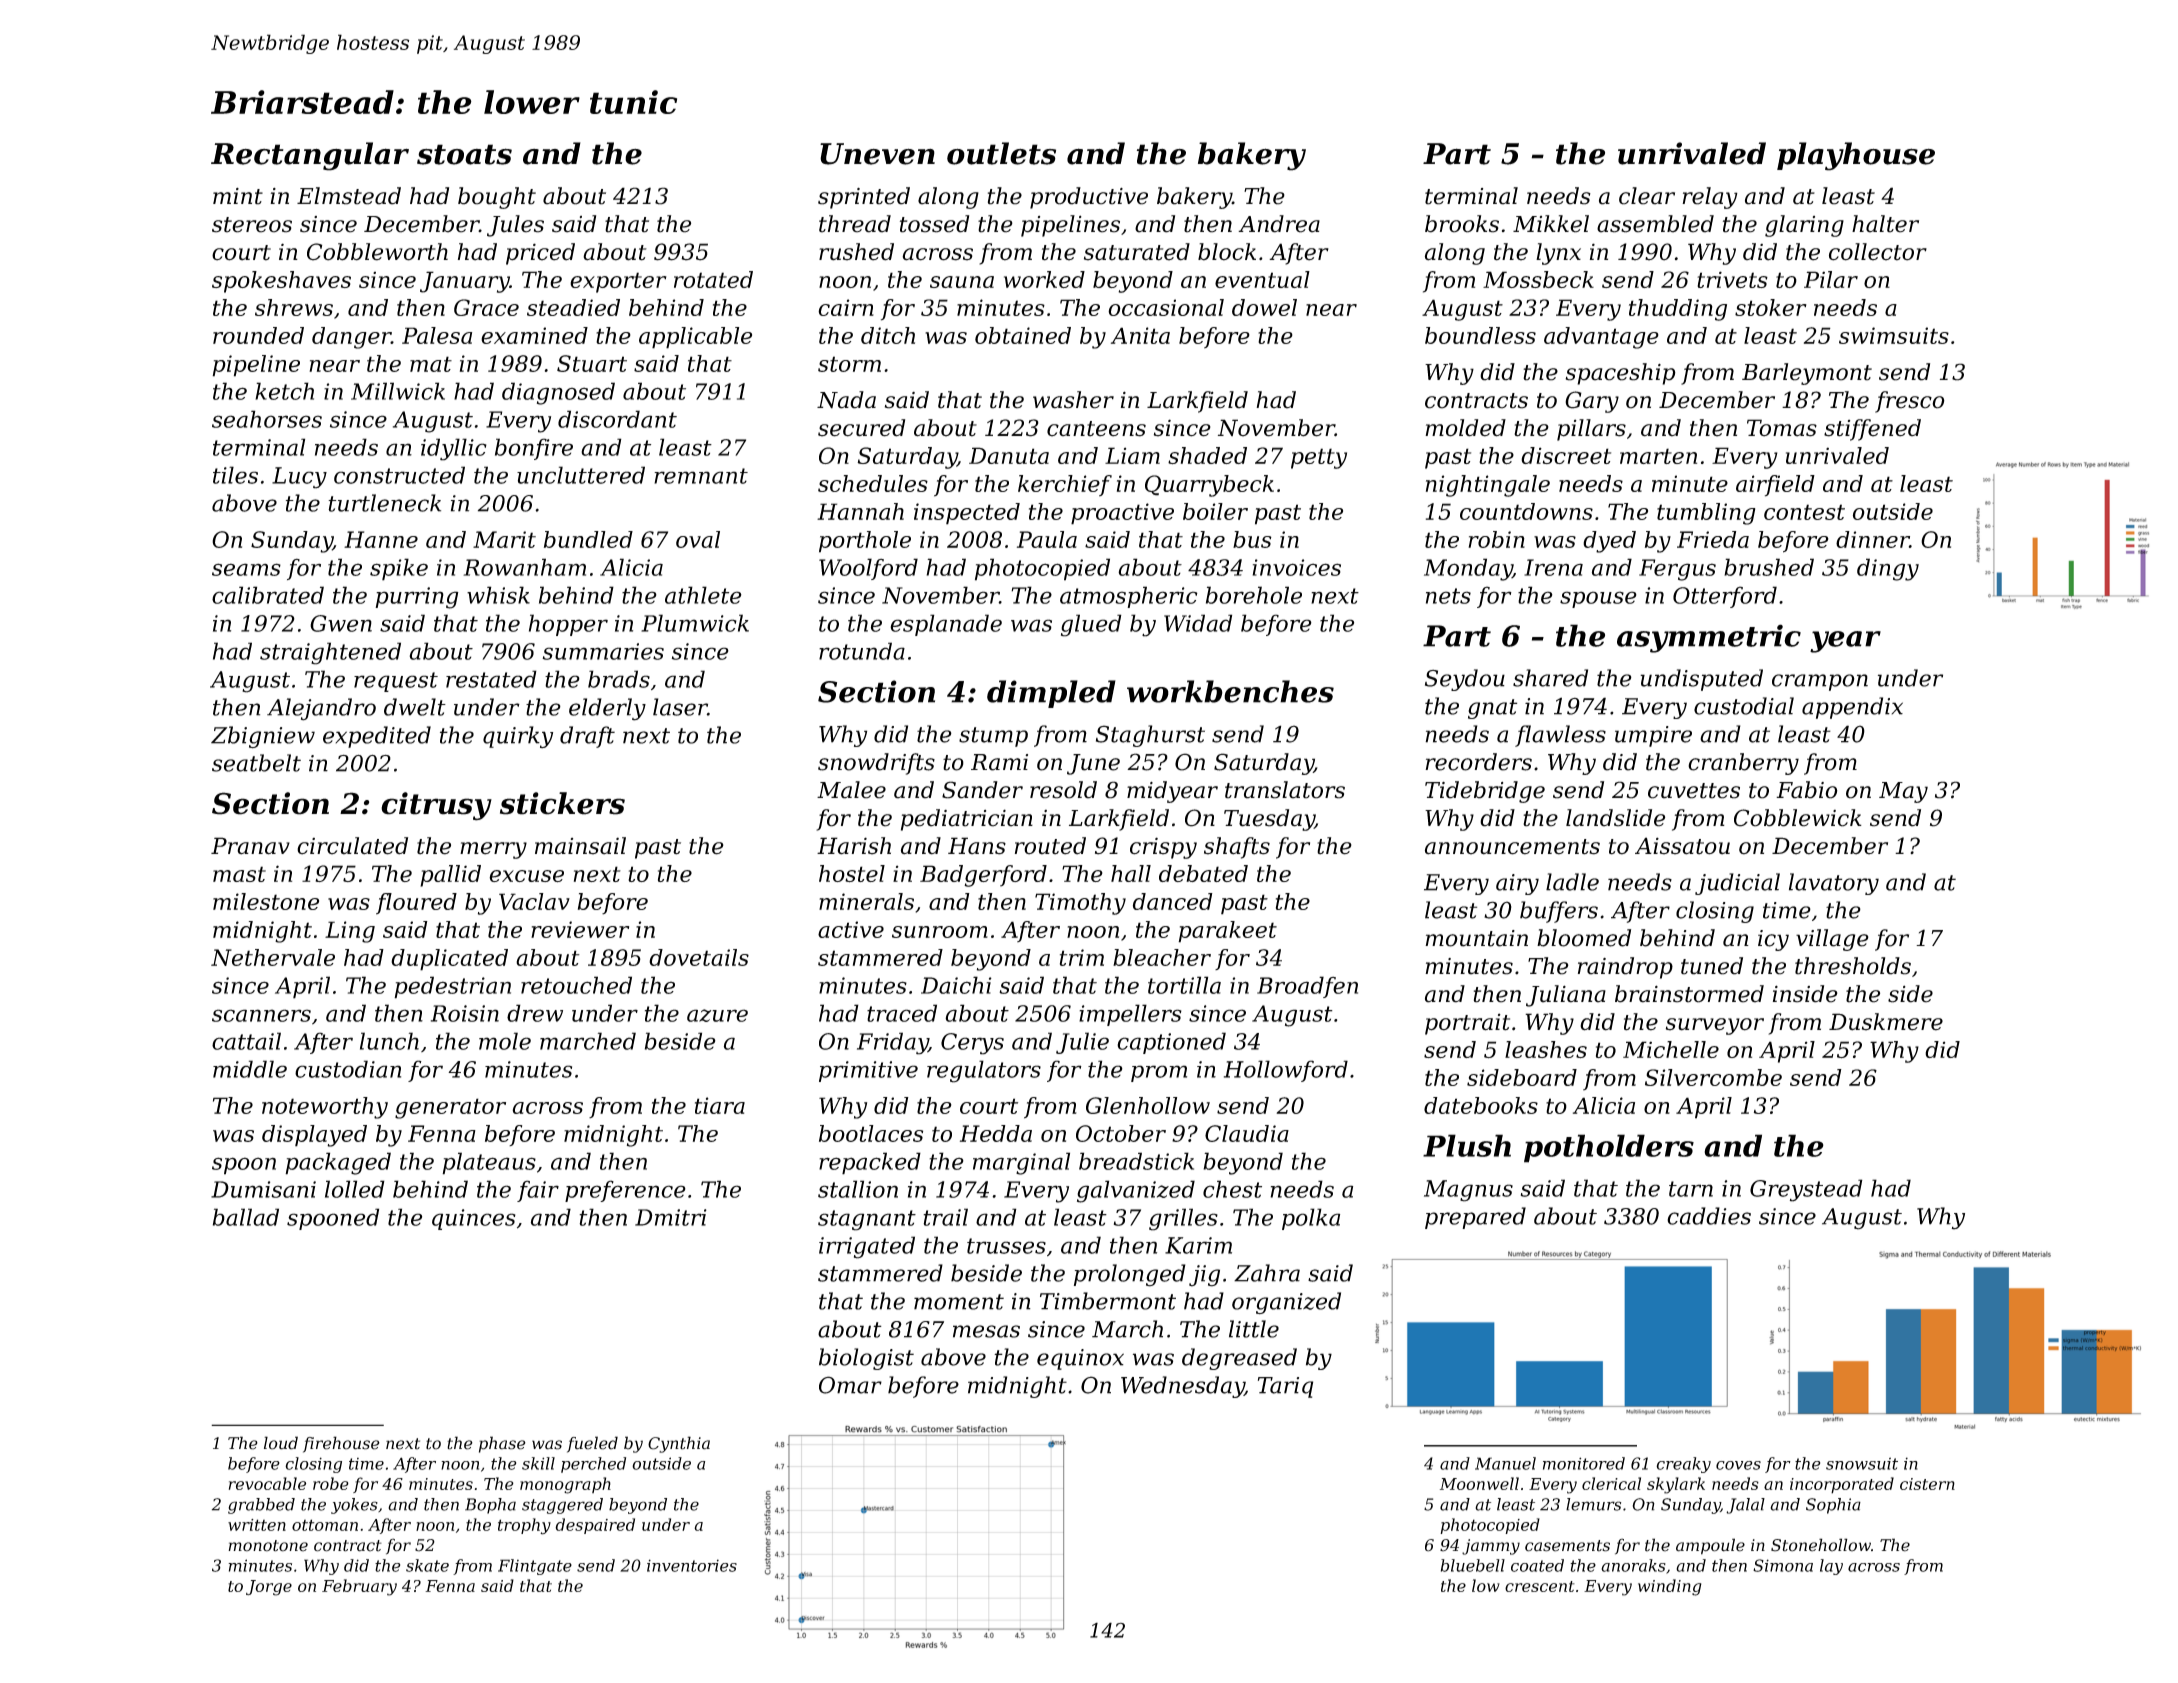  I want to click on Andrea, so click(1279, 224).
